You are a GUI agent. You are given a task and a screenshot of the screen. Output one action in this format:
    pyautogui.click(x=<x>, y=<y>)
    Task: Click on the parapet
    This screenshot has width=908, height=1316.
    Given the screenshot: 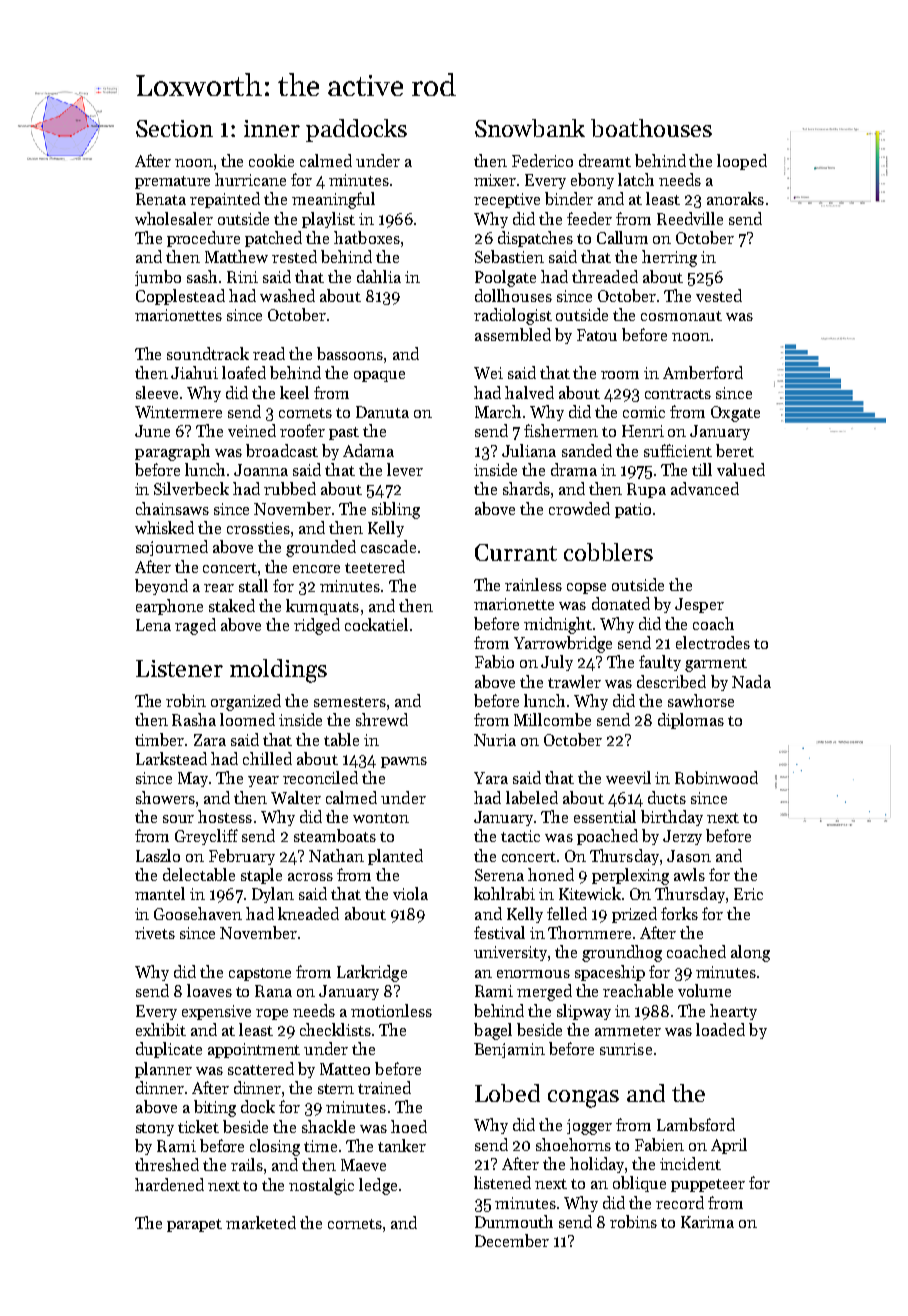 What is the action you would take?
    pyautogui.click(x=194, y=1225)
